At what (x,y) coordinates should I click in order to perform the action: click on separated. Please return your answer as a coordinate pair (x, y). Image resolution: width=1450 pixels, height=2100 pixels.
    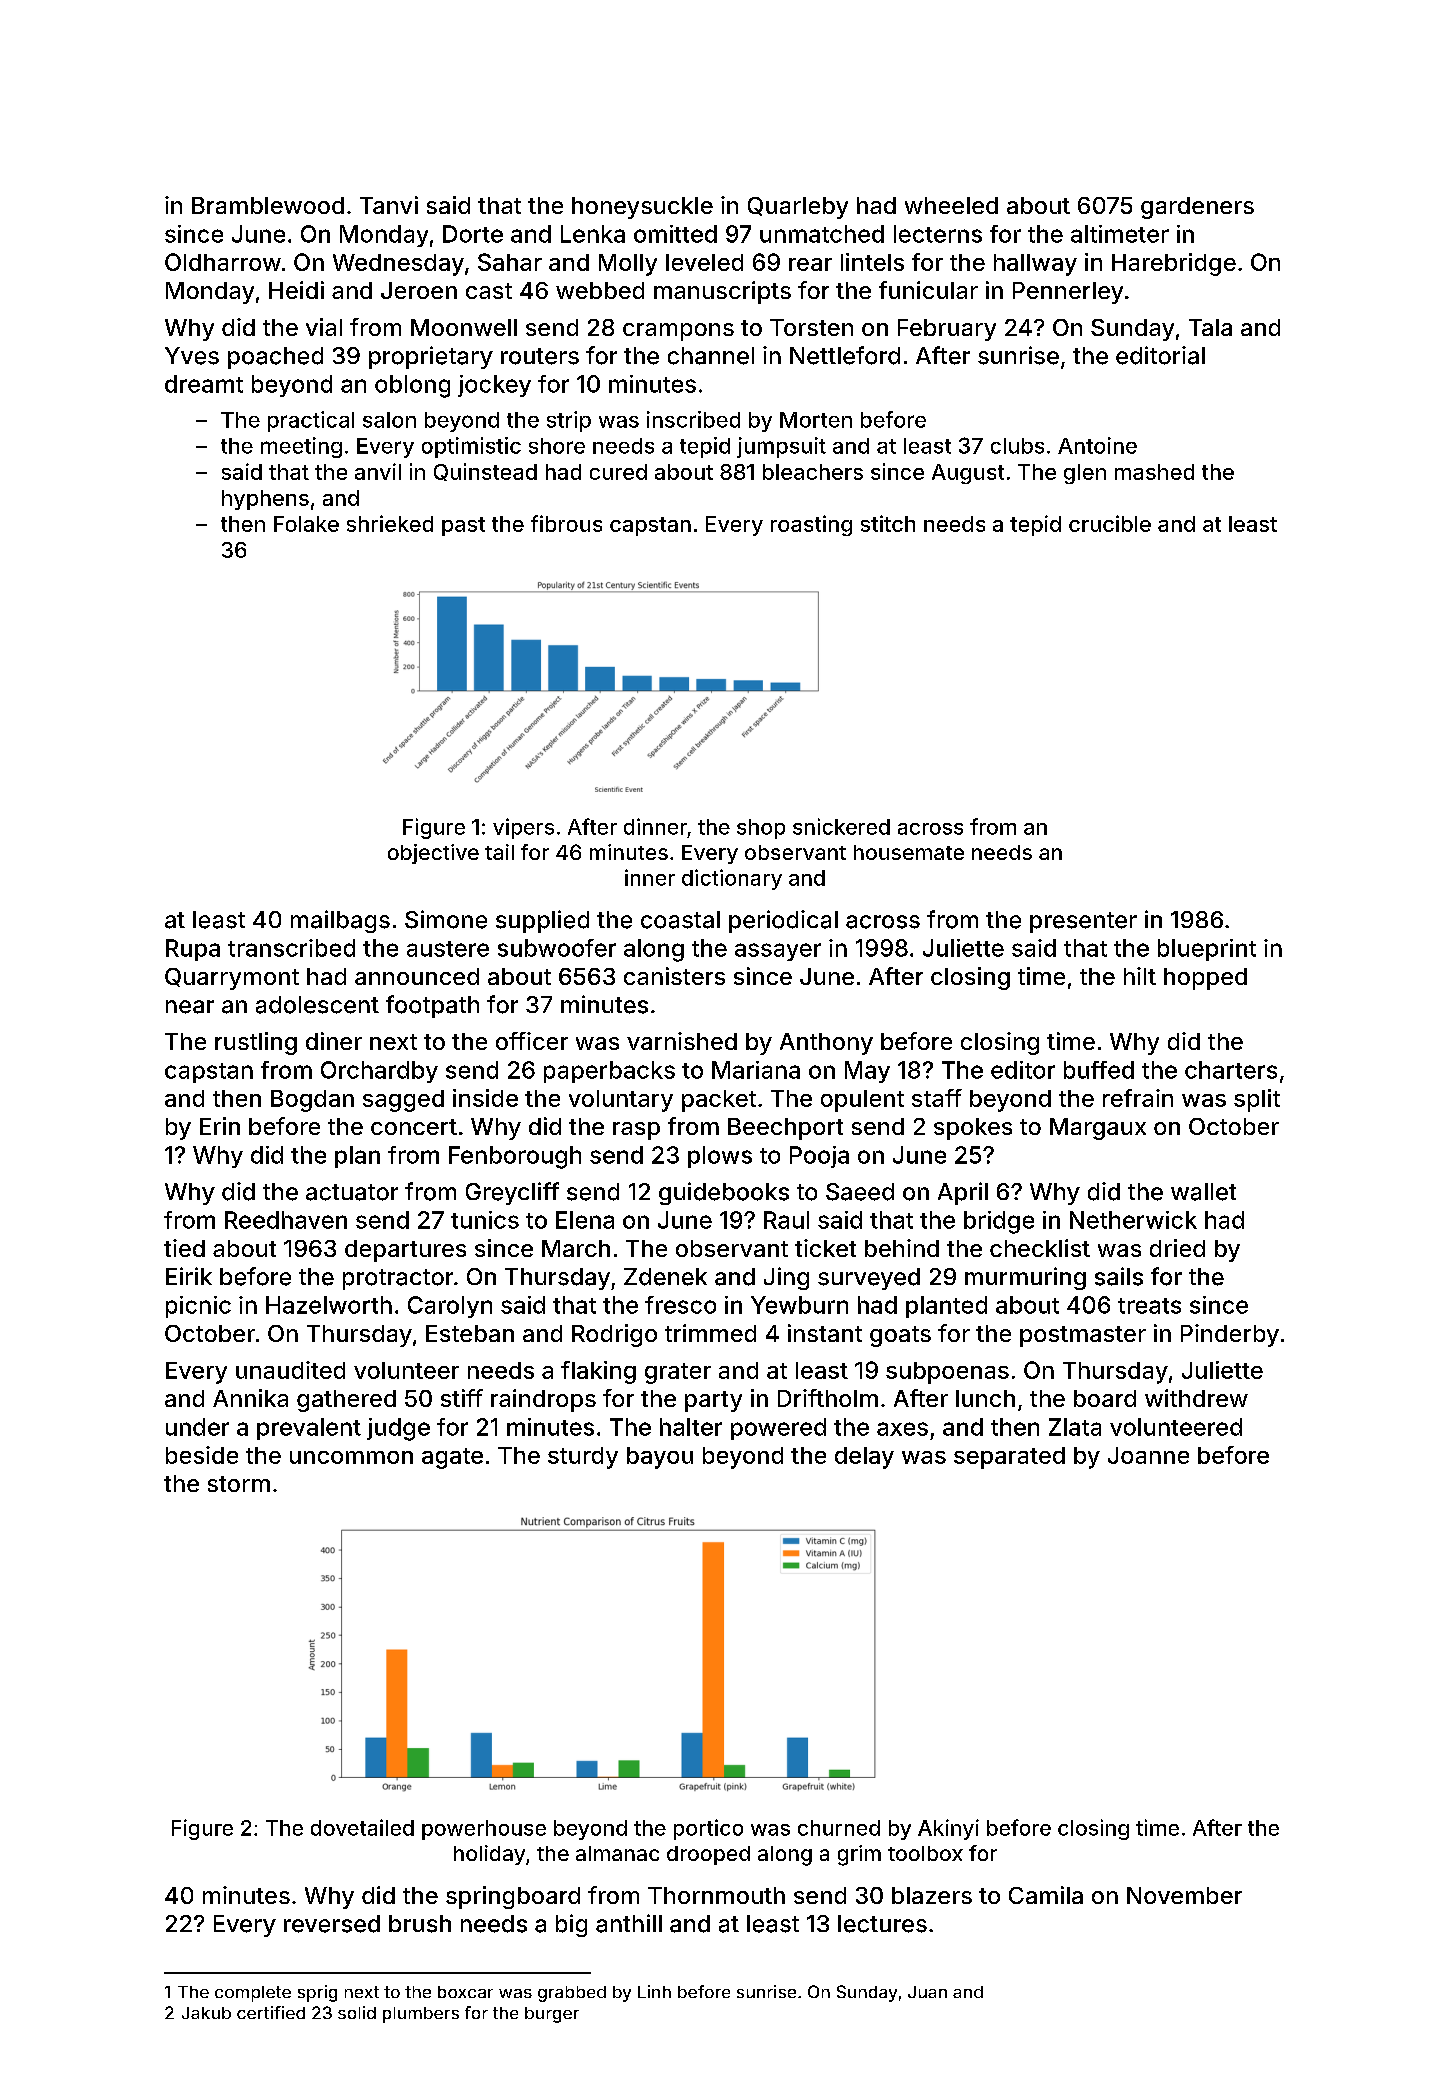
    Looking at the image, I should click on (1009, 1458).
